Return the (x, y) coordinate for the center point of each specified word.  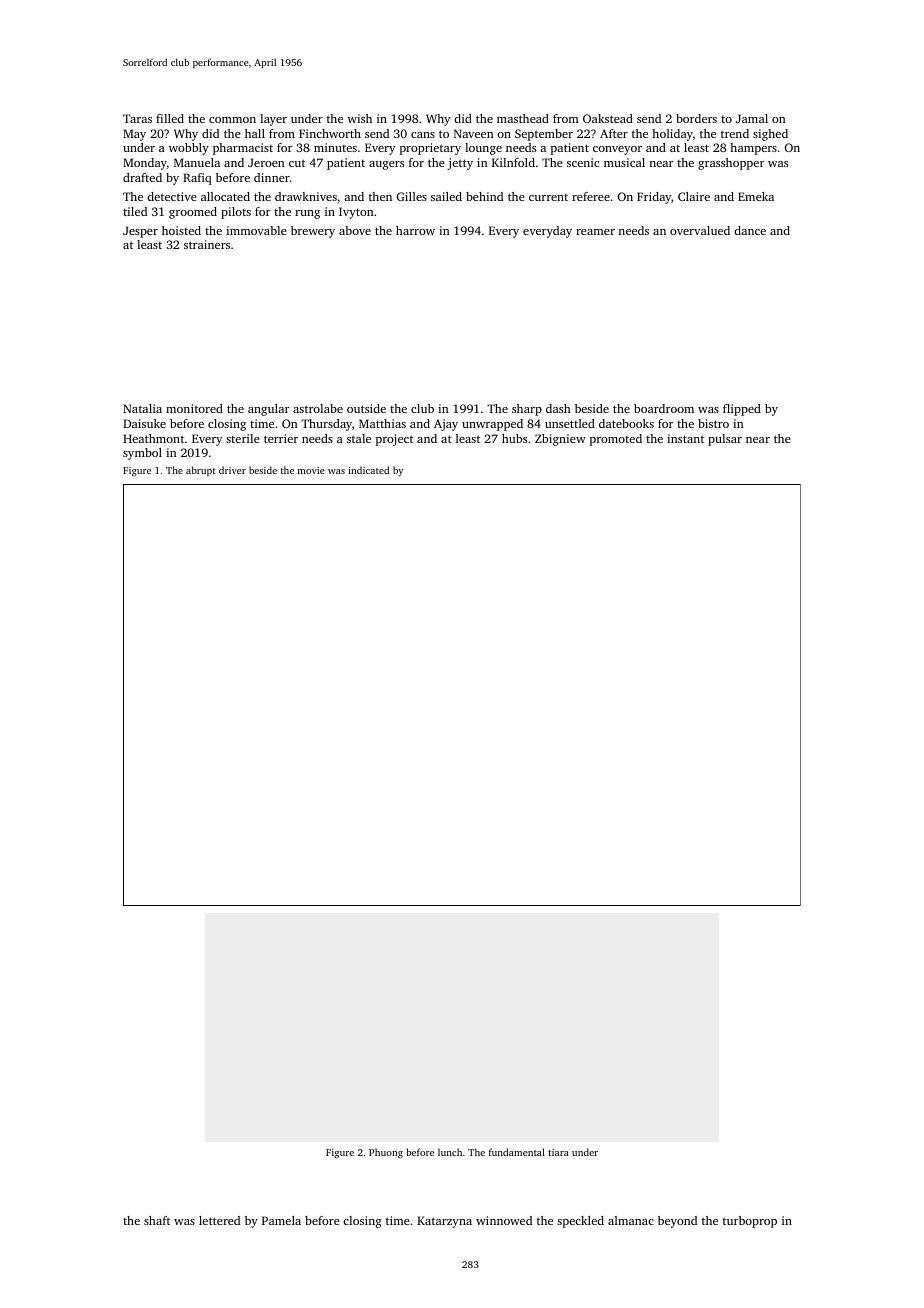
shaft (157, 1220)
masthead (523, 118)
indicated (368, 470)
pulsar (725, 440)
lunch (450, 1152)
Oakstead (608, 118)
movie (311, 470)
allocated (225, 196)
